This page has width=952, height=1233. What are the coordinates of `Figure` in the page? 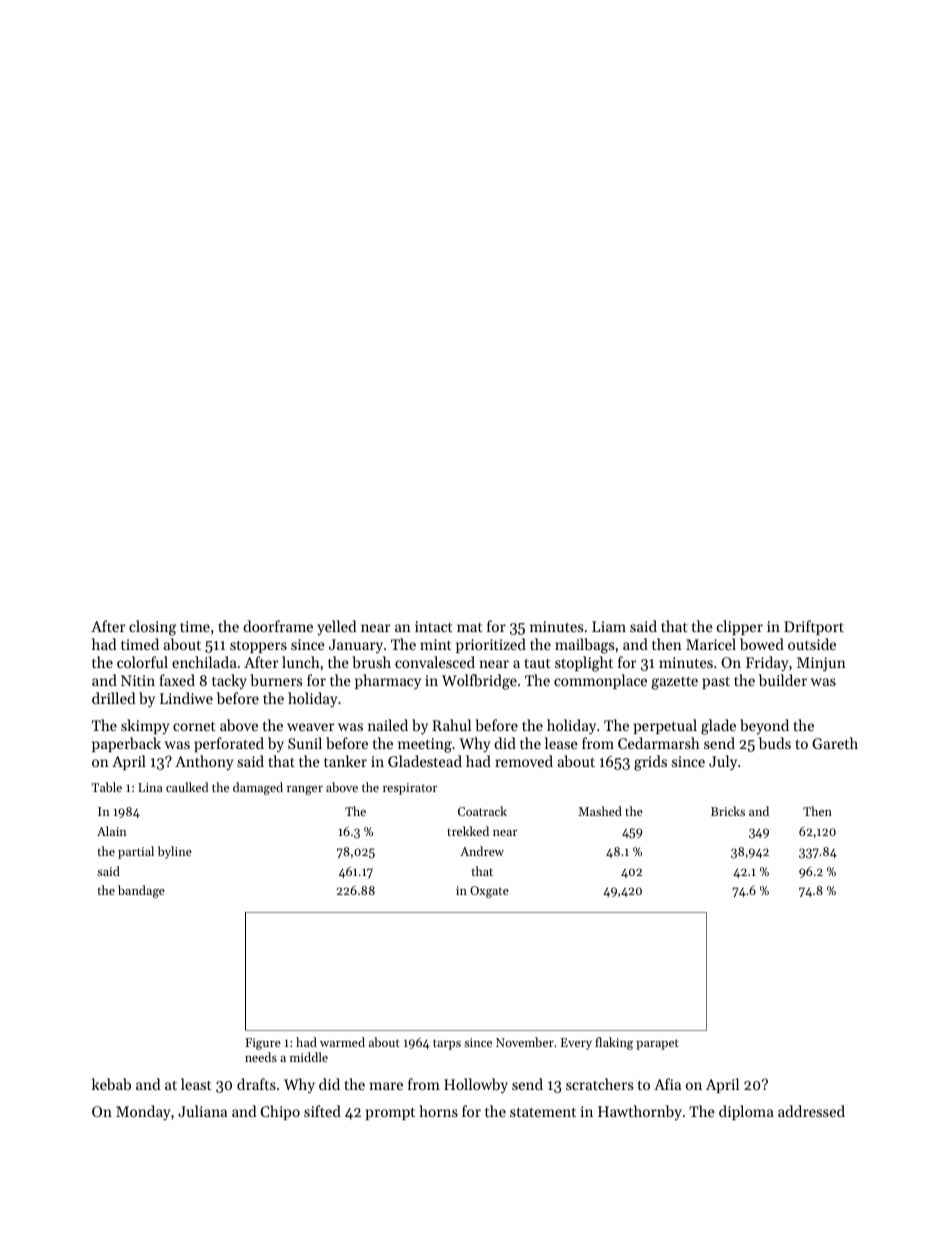 It's located at (263, 1044).
